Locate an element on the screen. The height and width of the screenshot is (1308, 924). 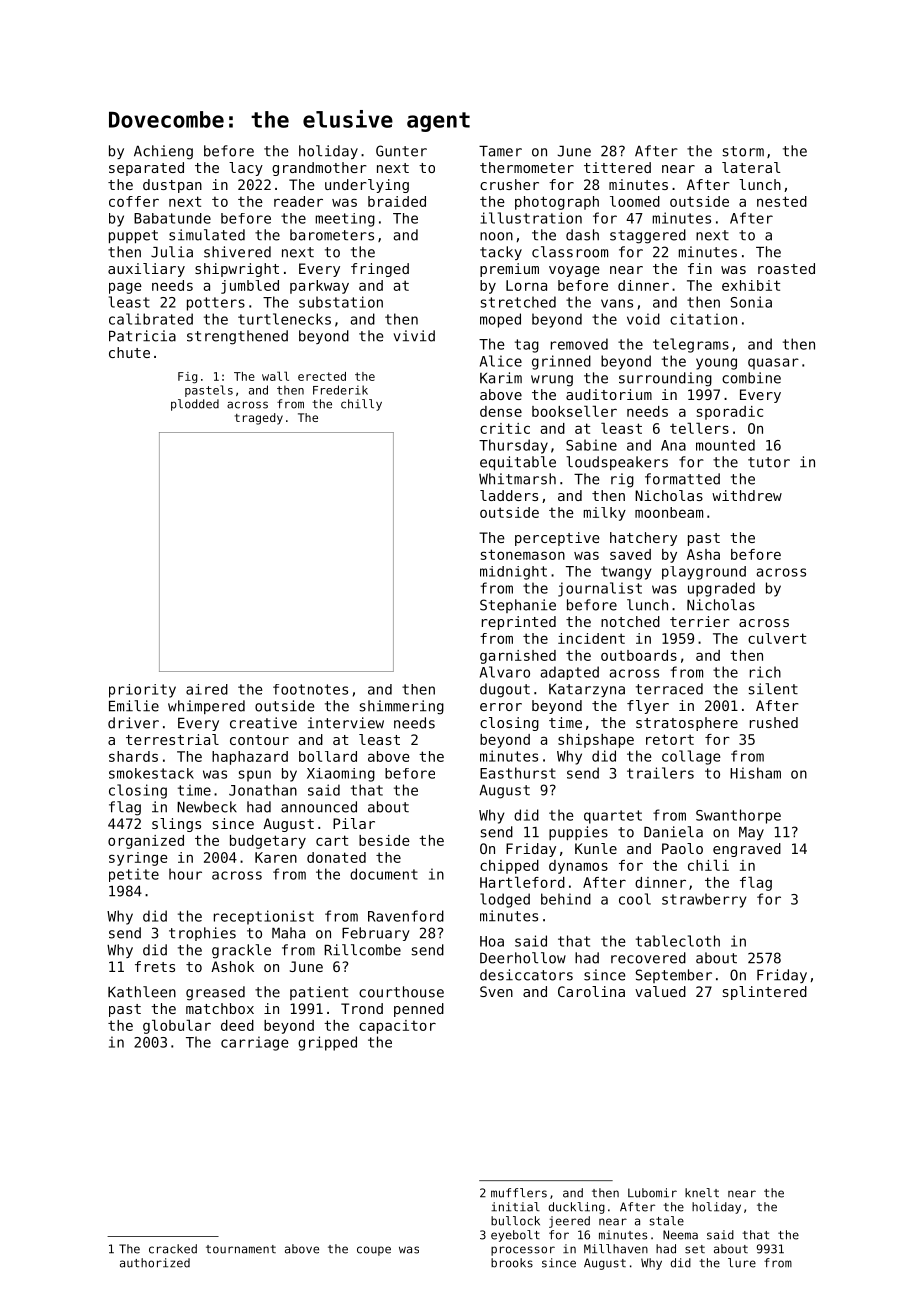
Achieng is located at coordinates (163, 152).
